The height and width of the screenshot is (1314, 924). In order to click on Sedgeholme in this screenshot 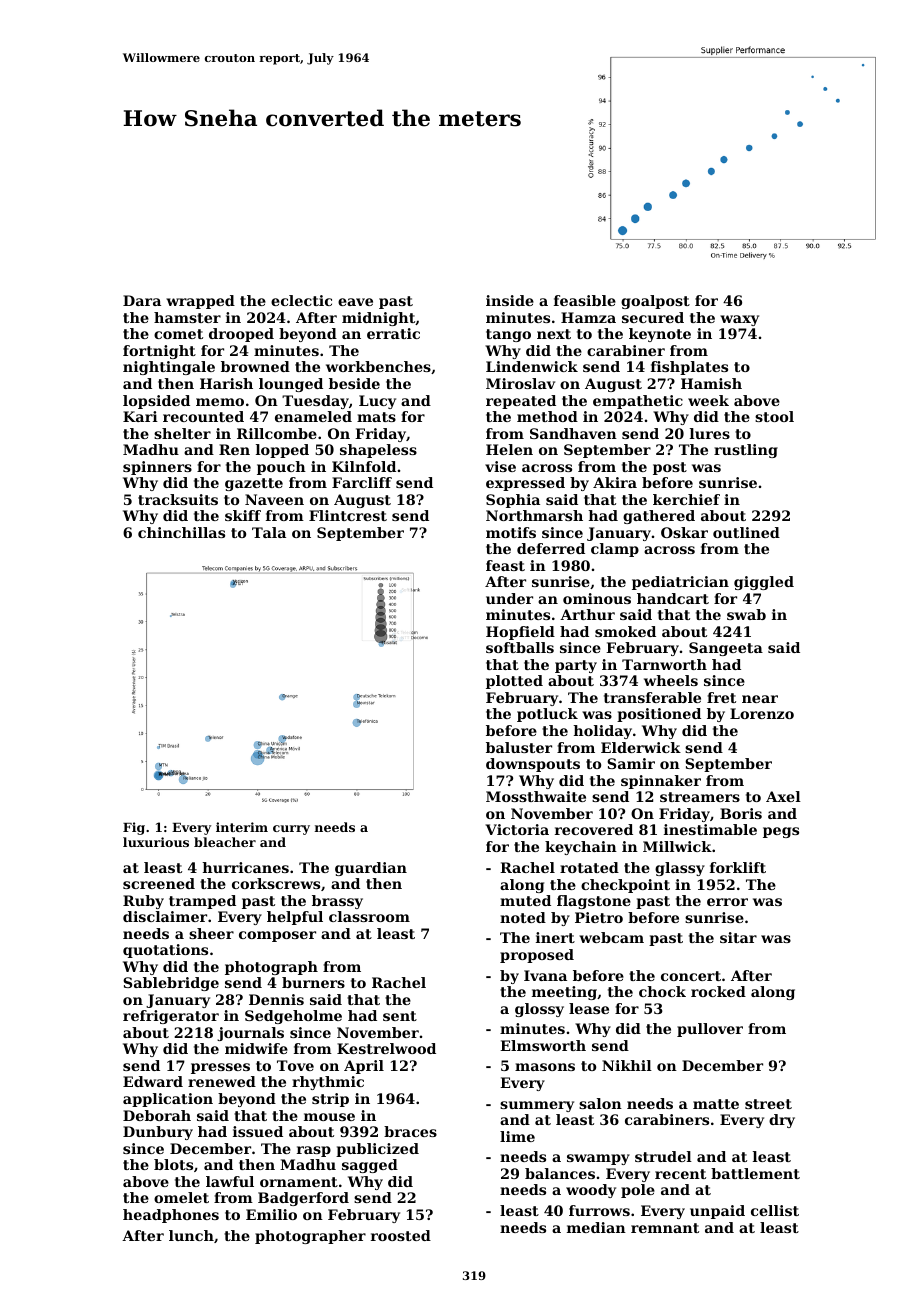, I will do `click(293, 1017)`.
